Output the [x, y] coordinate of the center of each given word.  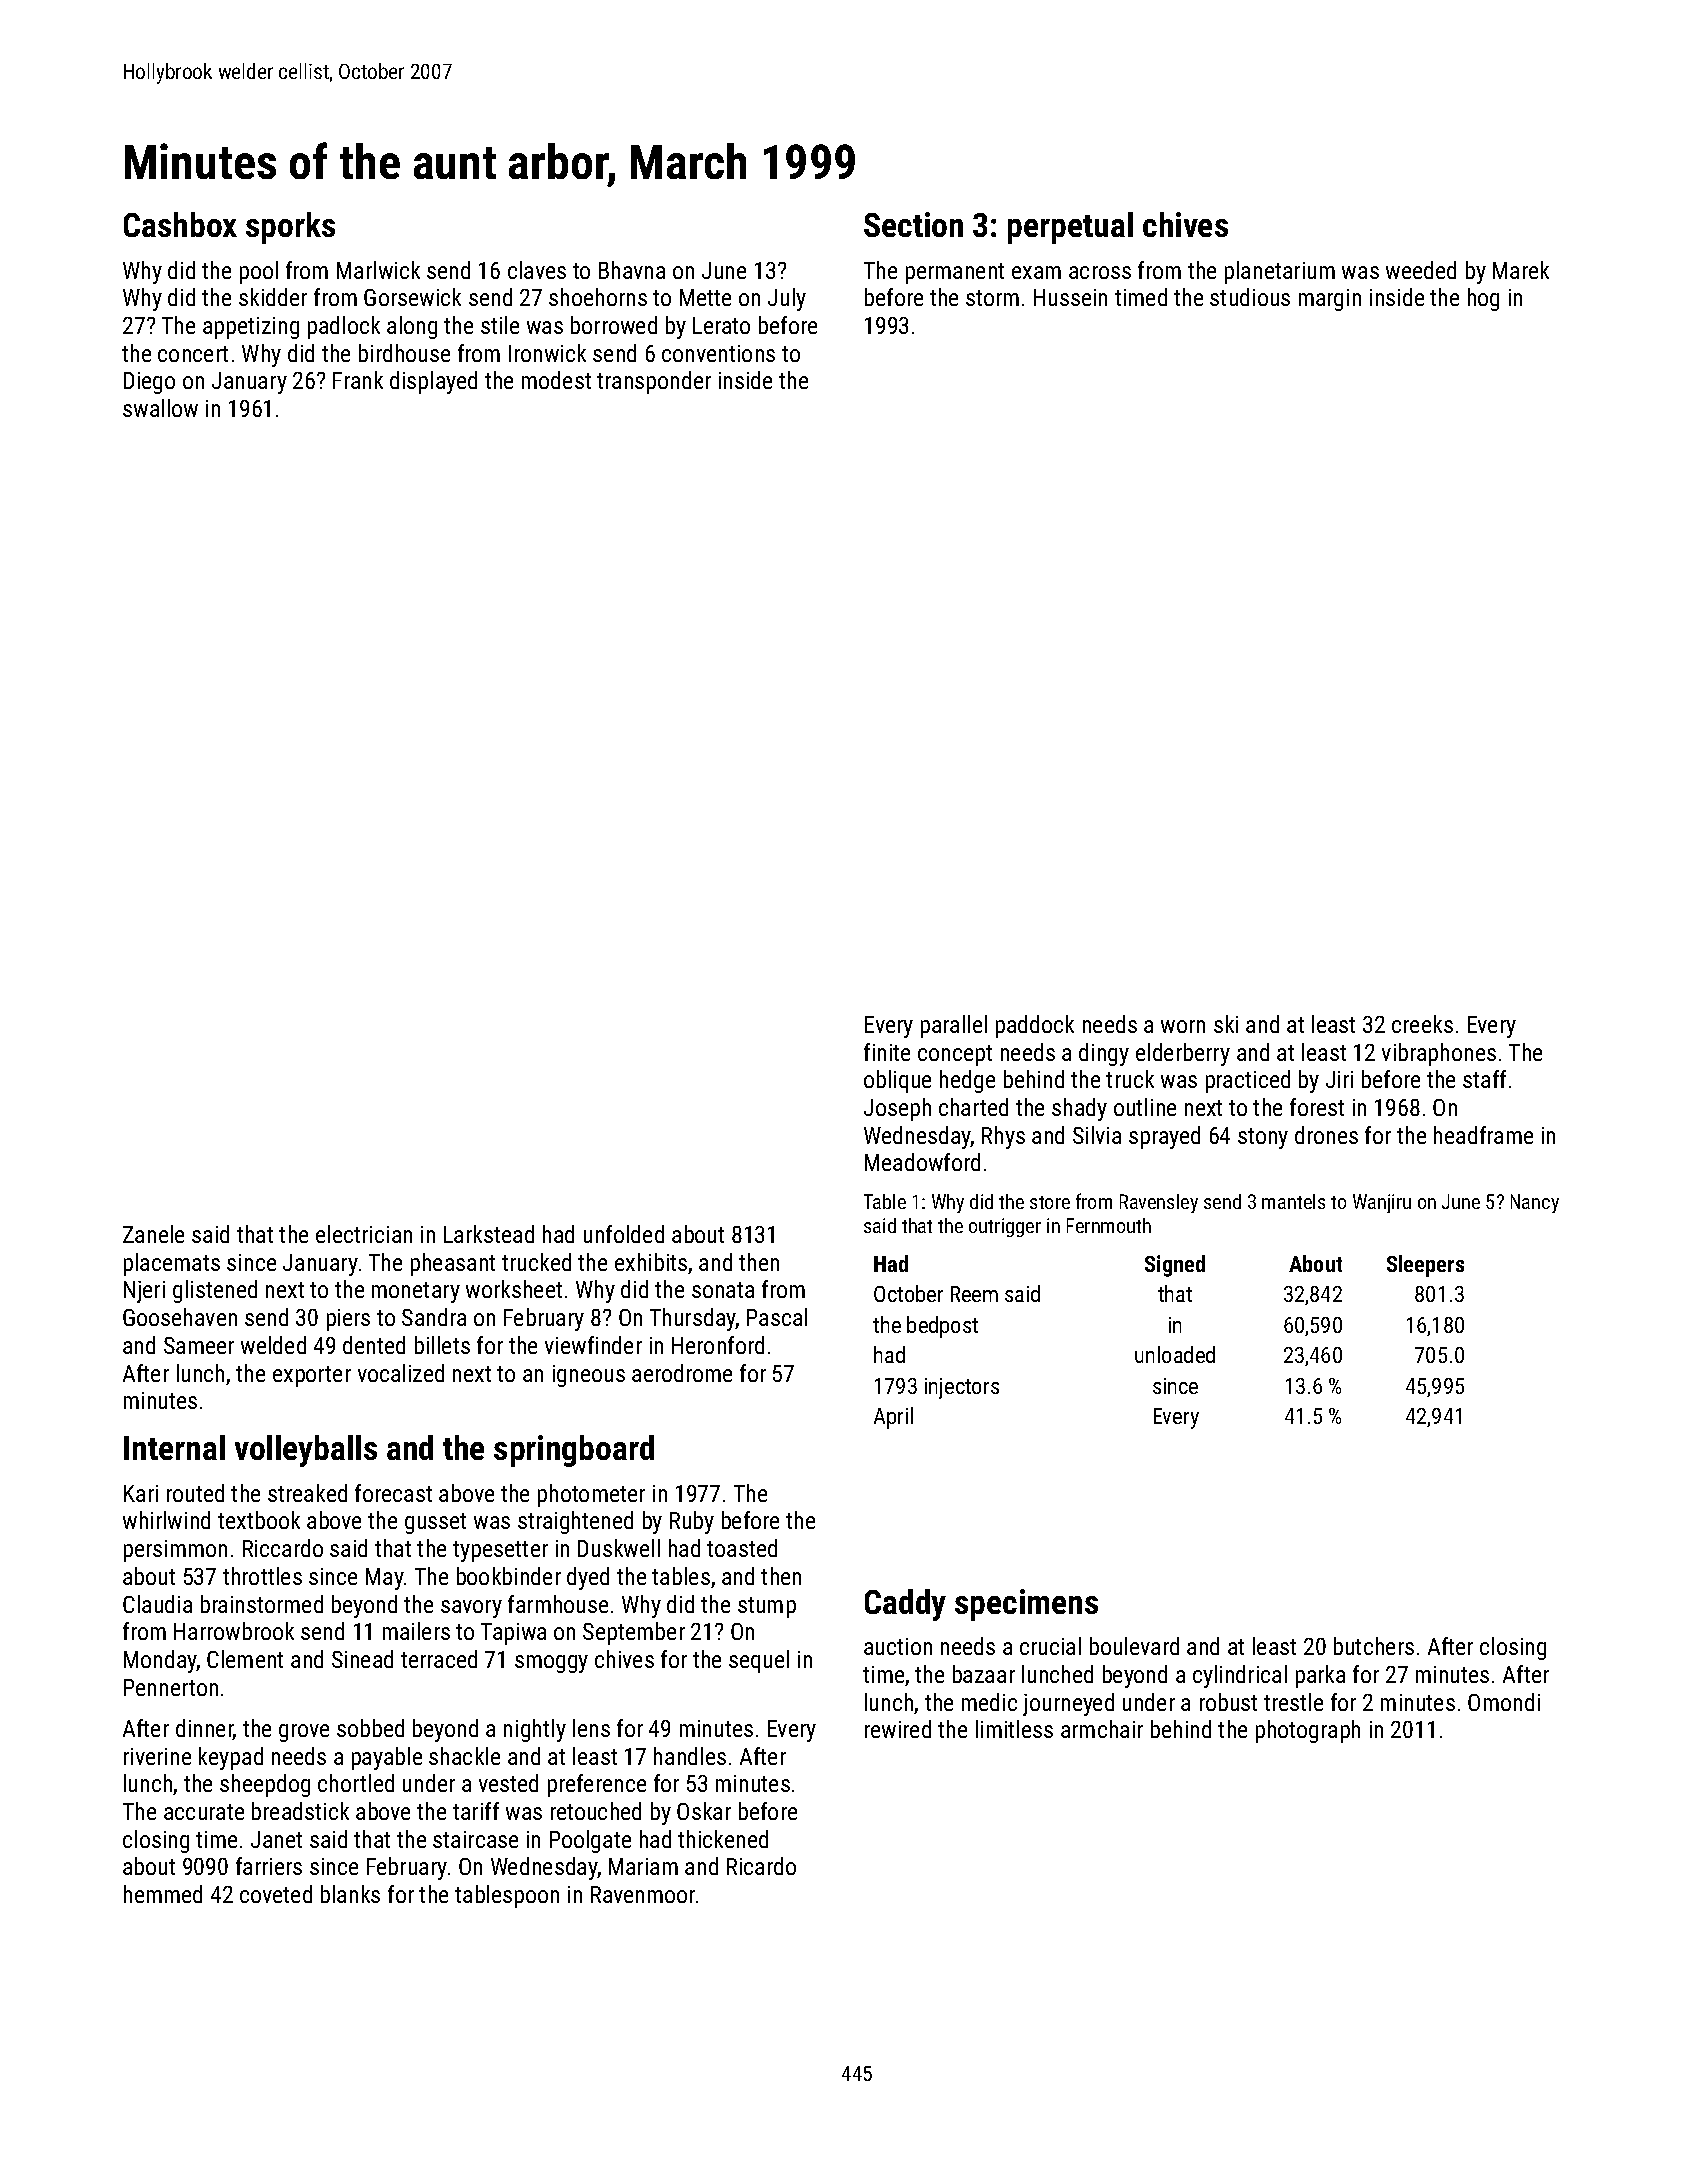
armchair [1102, 1729]
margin [1330, 300]
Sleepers [1425, 1266]
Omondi [1504, 1702]
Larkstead [489, 1234]
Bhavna [632, 270]
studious [1250, 297]
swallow [160, 408]
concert [193, 354]
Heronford [718, 1345]
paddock [1035, 1026]
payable [387, 1758]
